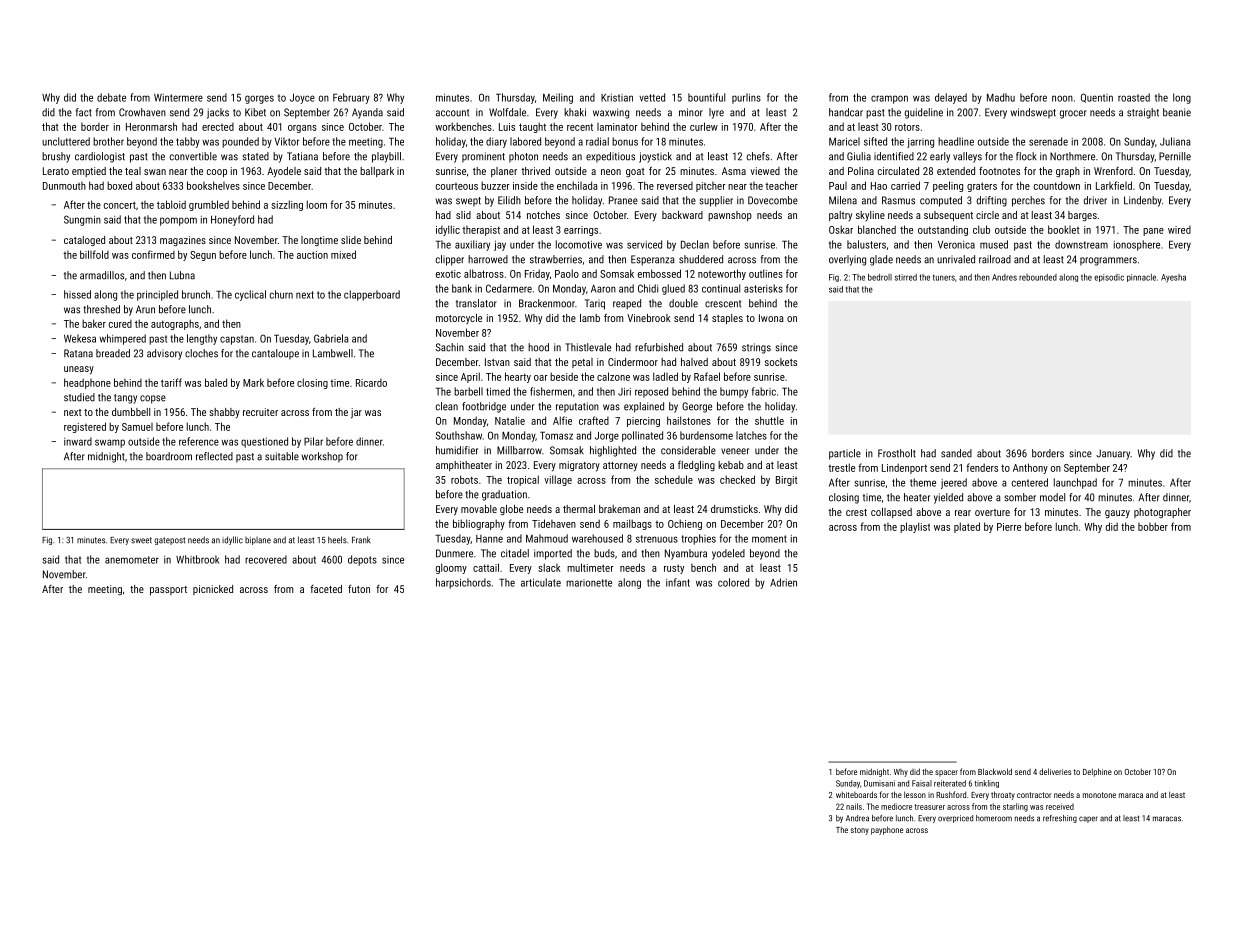 This page has width=1233, height=952. I want to click on bobber, so click(1153, 526).
